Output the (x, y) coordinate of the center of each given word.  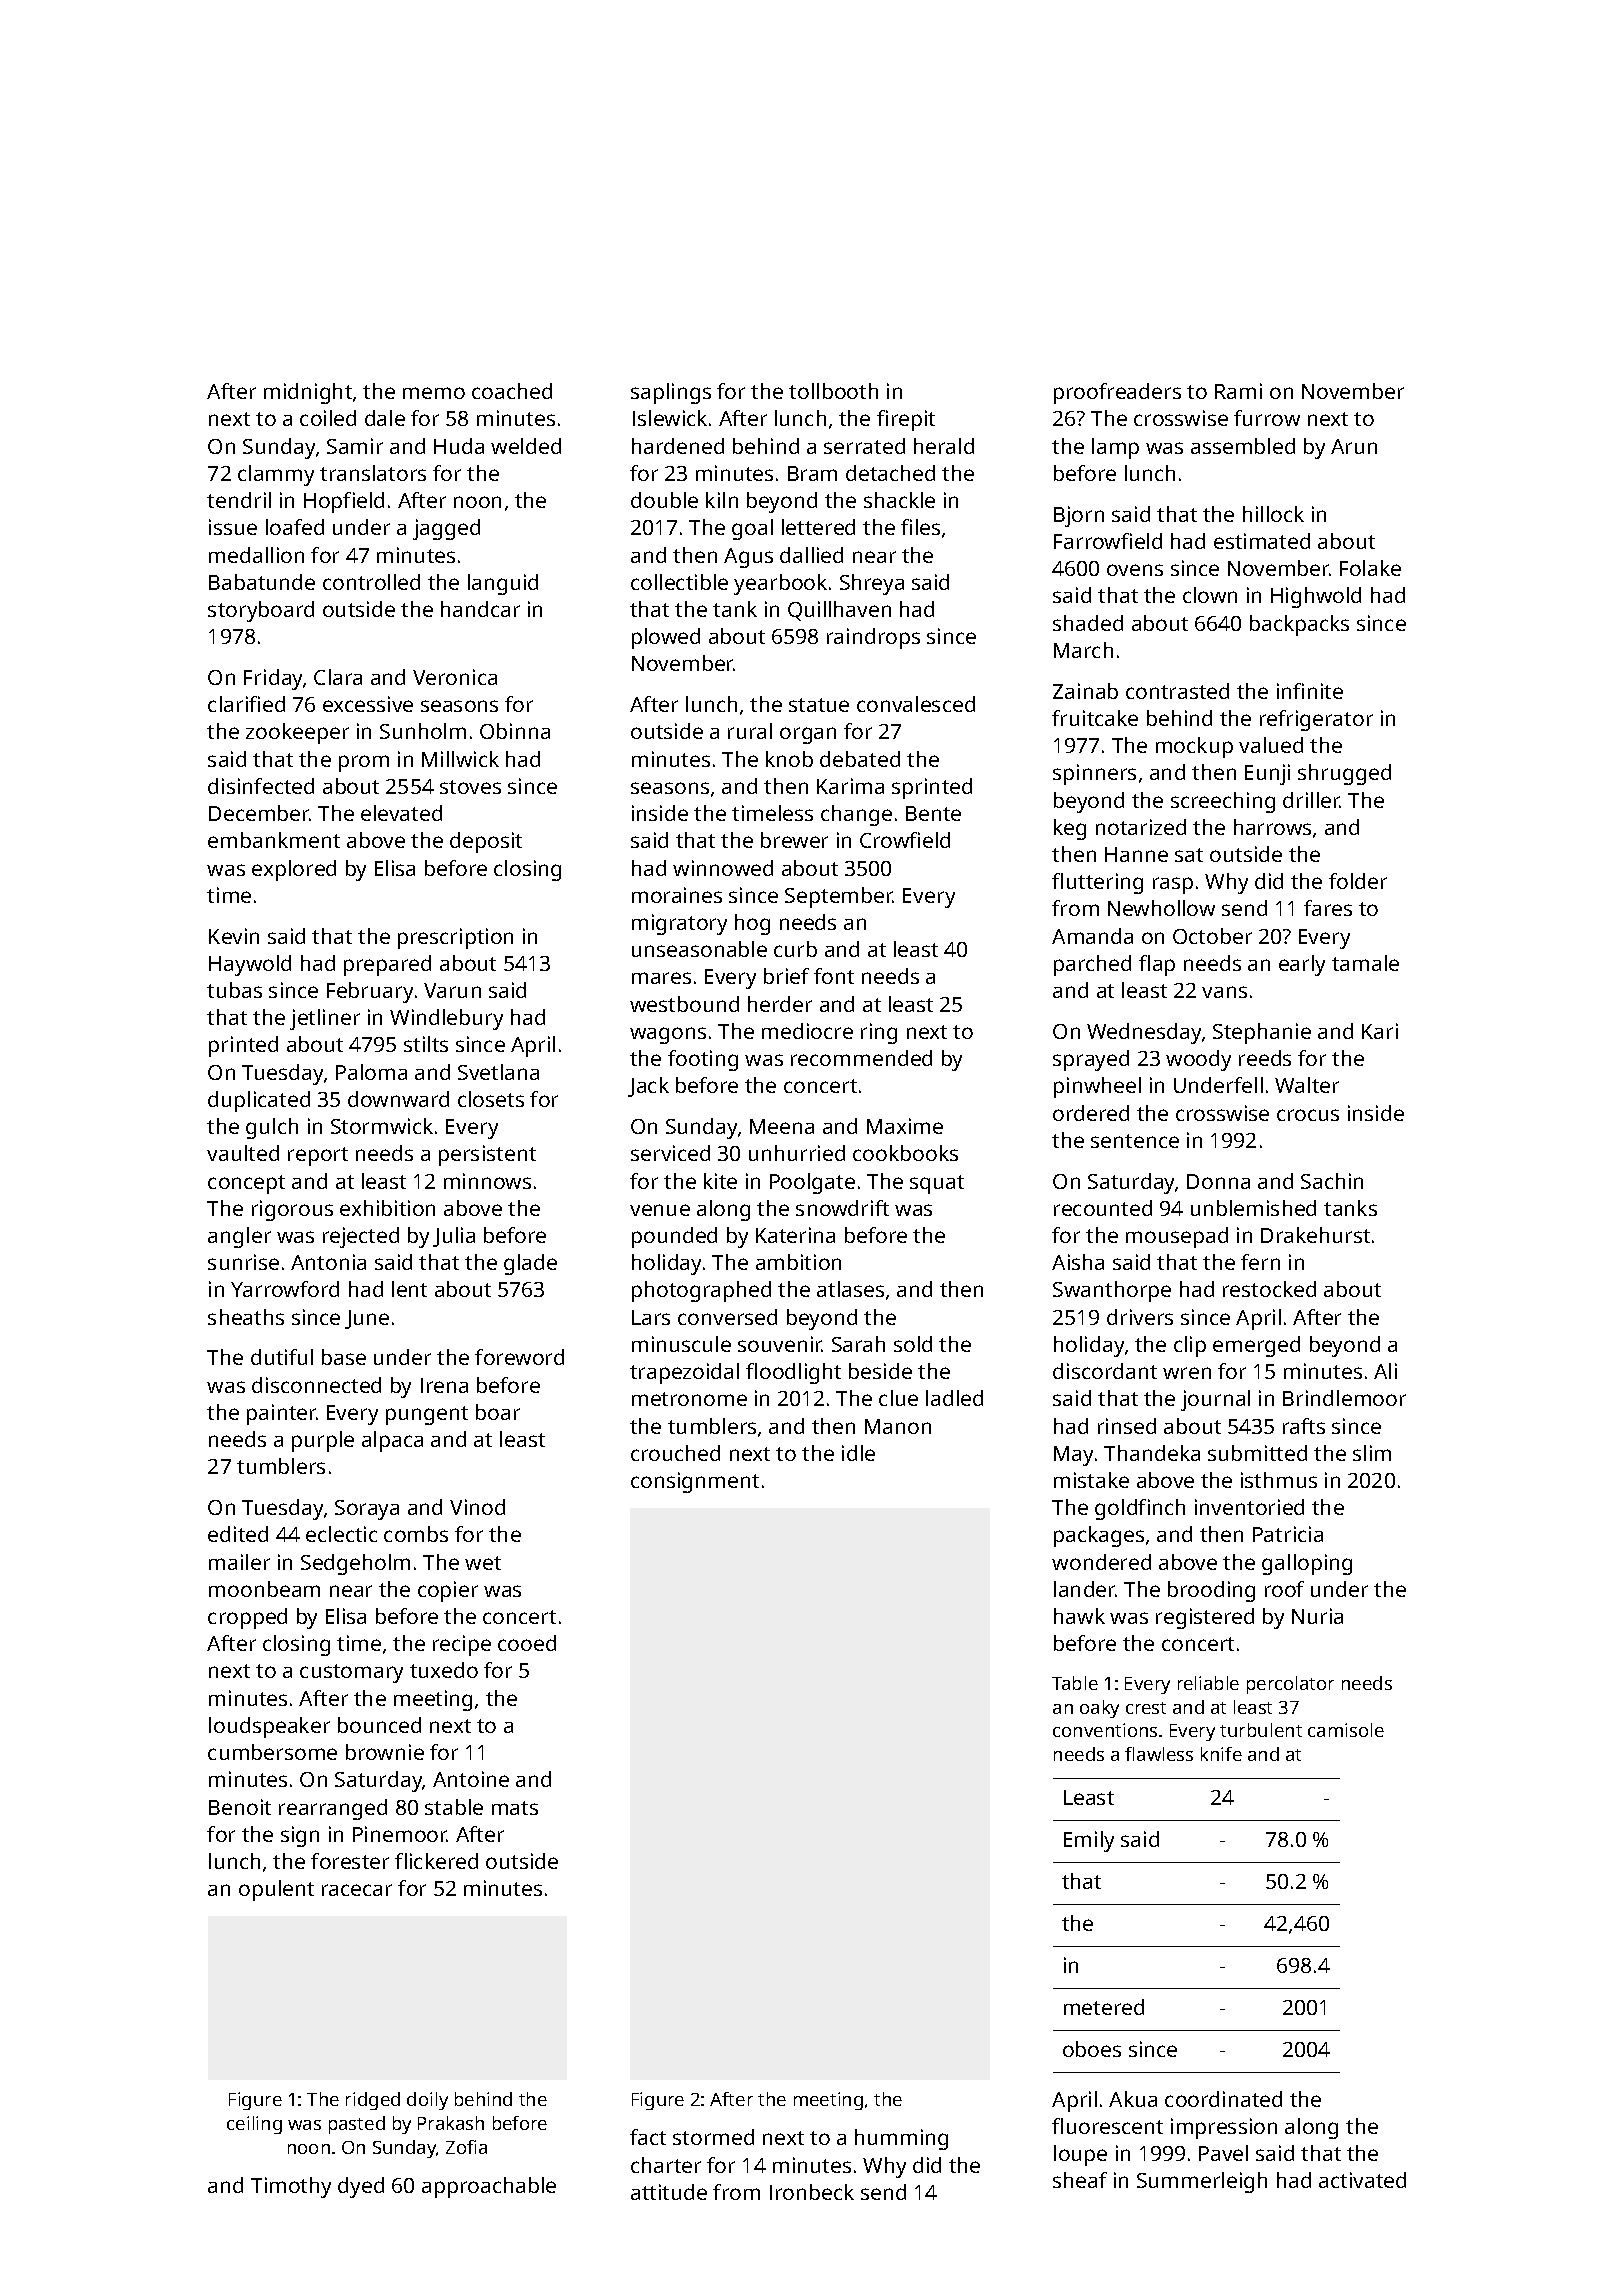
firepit (906, 420)
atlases (850, 1289)
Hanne (1136, 854)
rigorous (292, 1210)
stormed (713, 2137)
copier (448, 1591)
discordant (1105, 1371)
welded (526, 446)
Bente (933, 813)
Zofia (466, 2147)
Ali (1385, 1371)
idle (858, 1453)
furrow (1267, 418)
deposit (486, 842)
